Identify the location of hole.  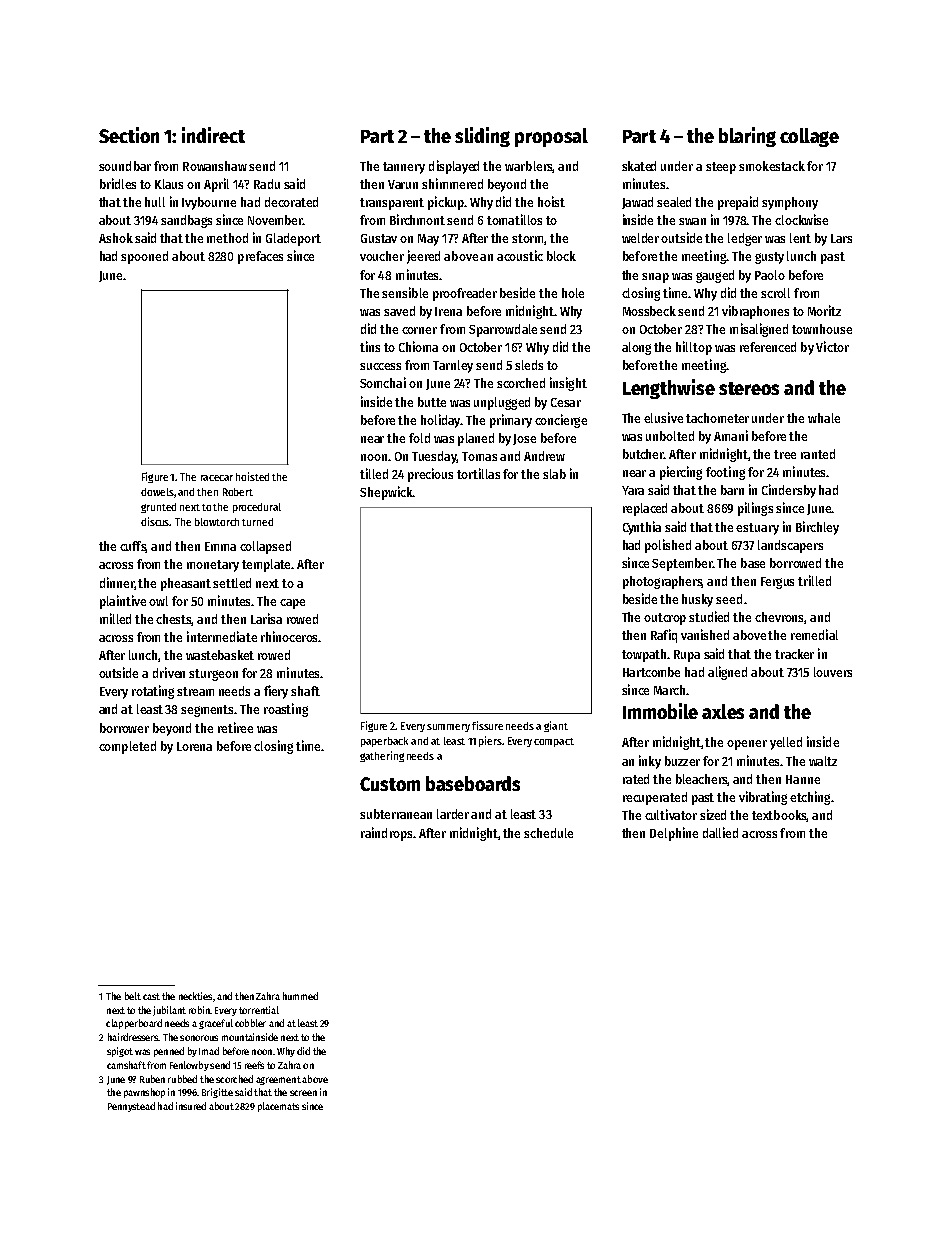
(573, 293).
